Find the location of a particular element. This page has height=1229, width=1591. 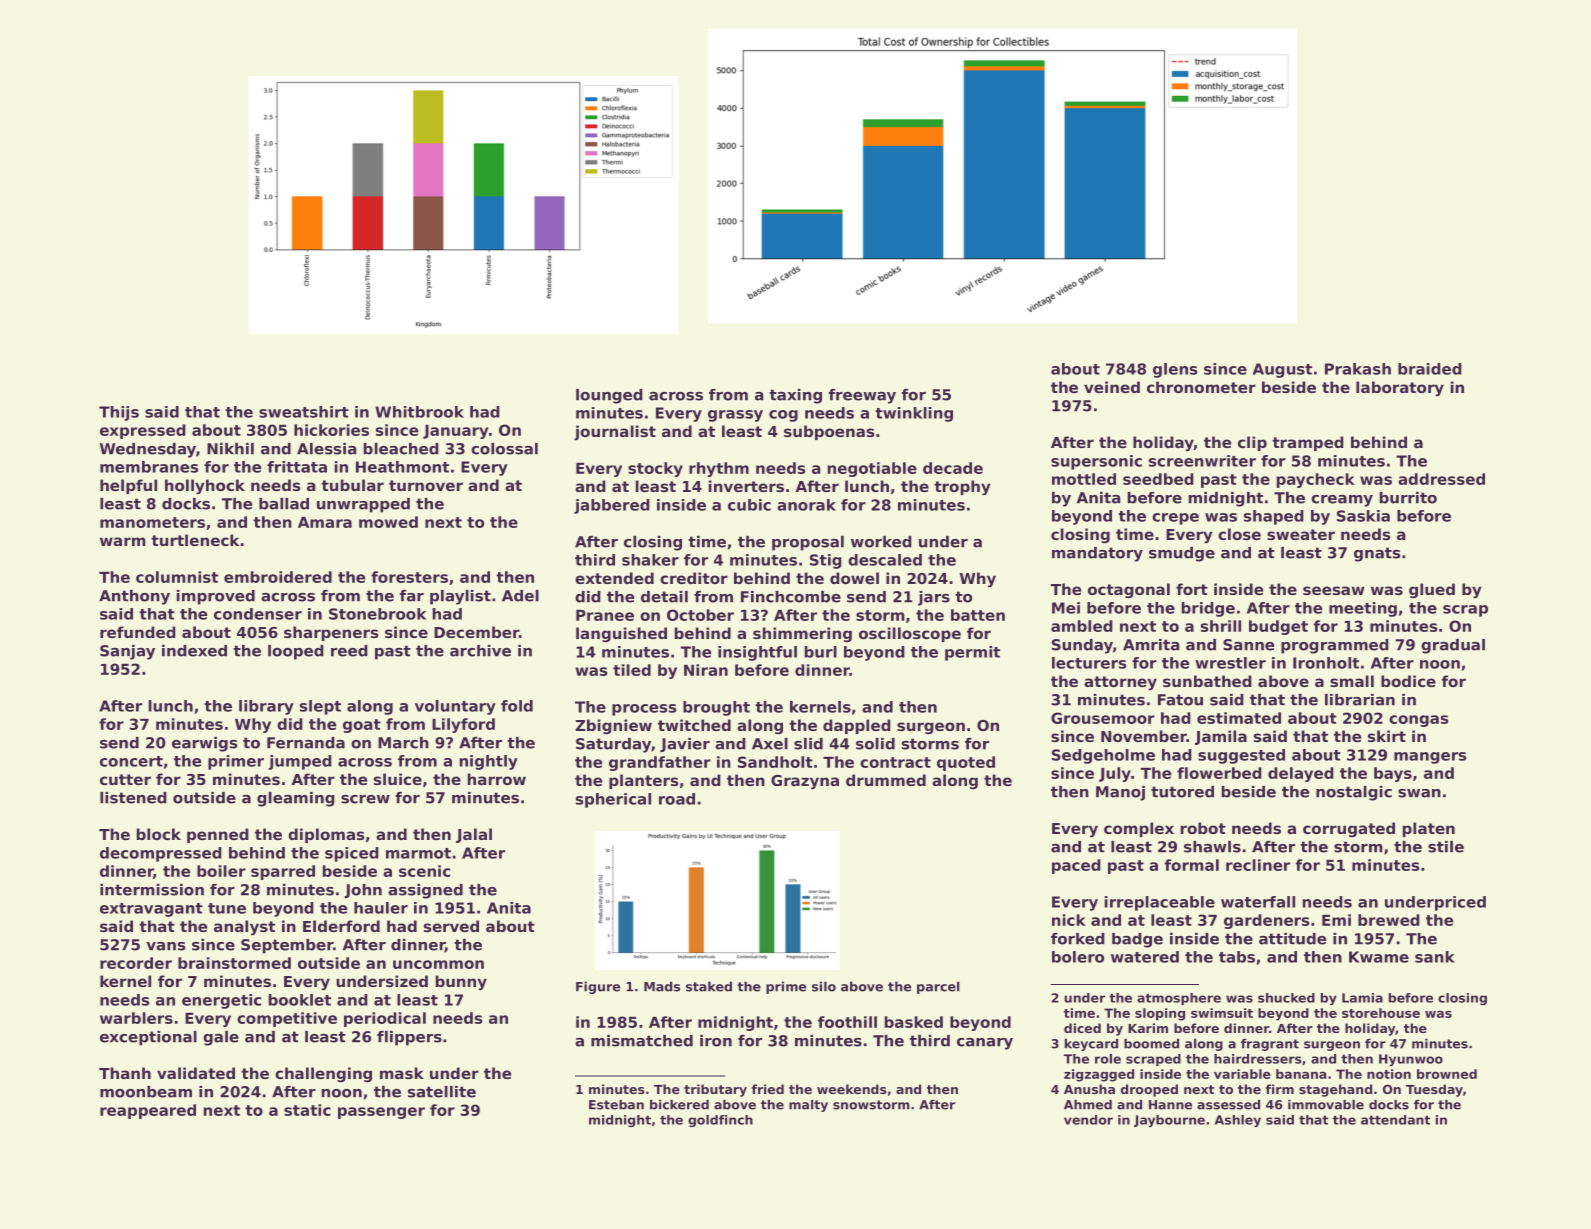

block is located at coordinates (159, 834).
